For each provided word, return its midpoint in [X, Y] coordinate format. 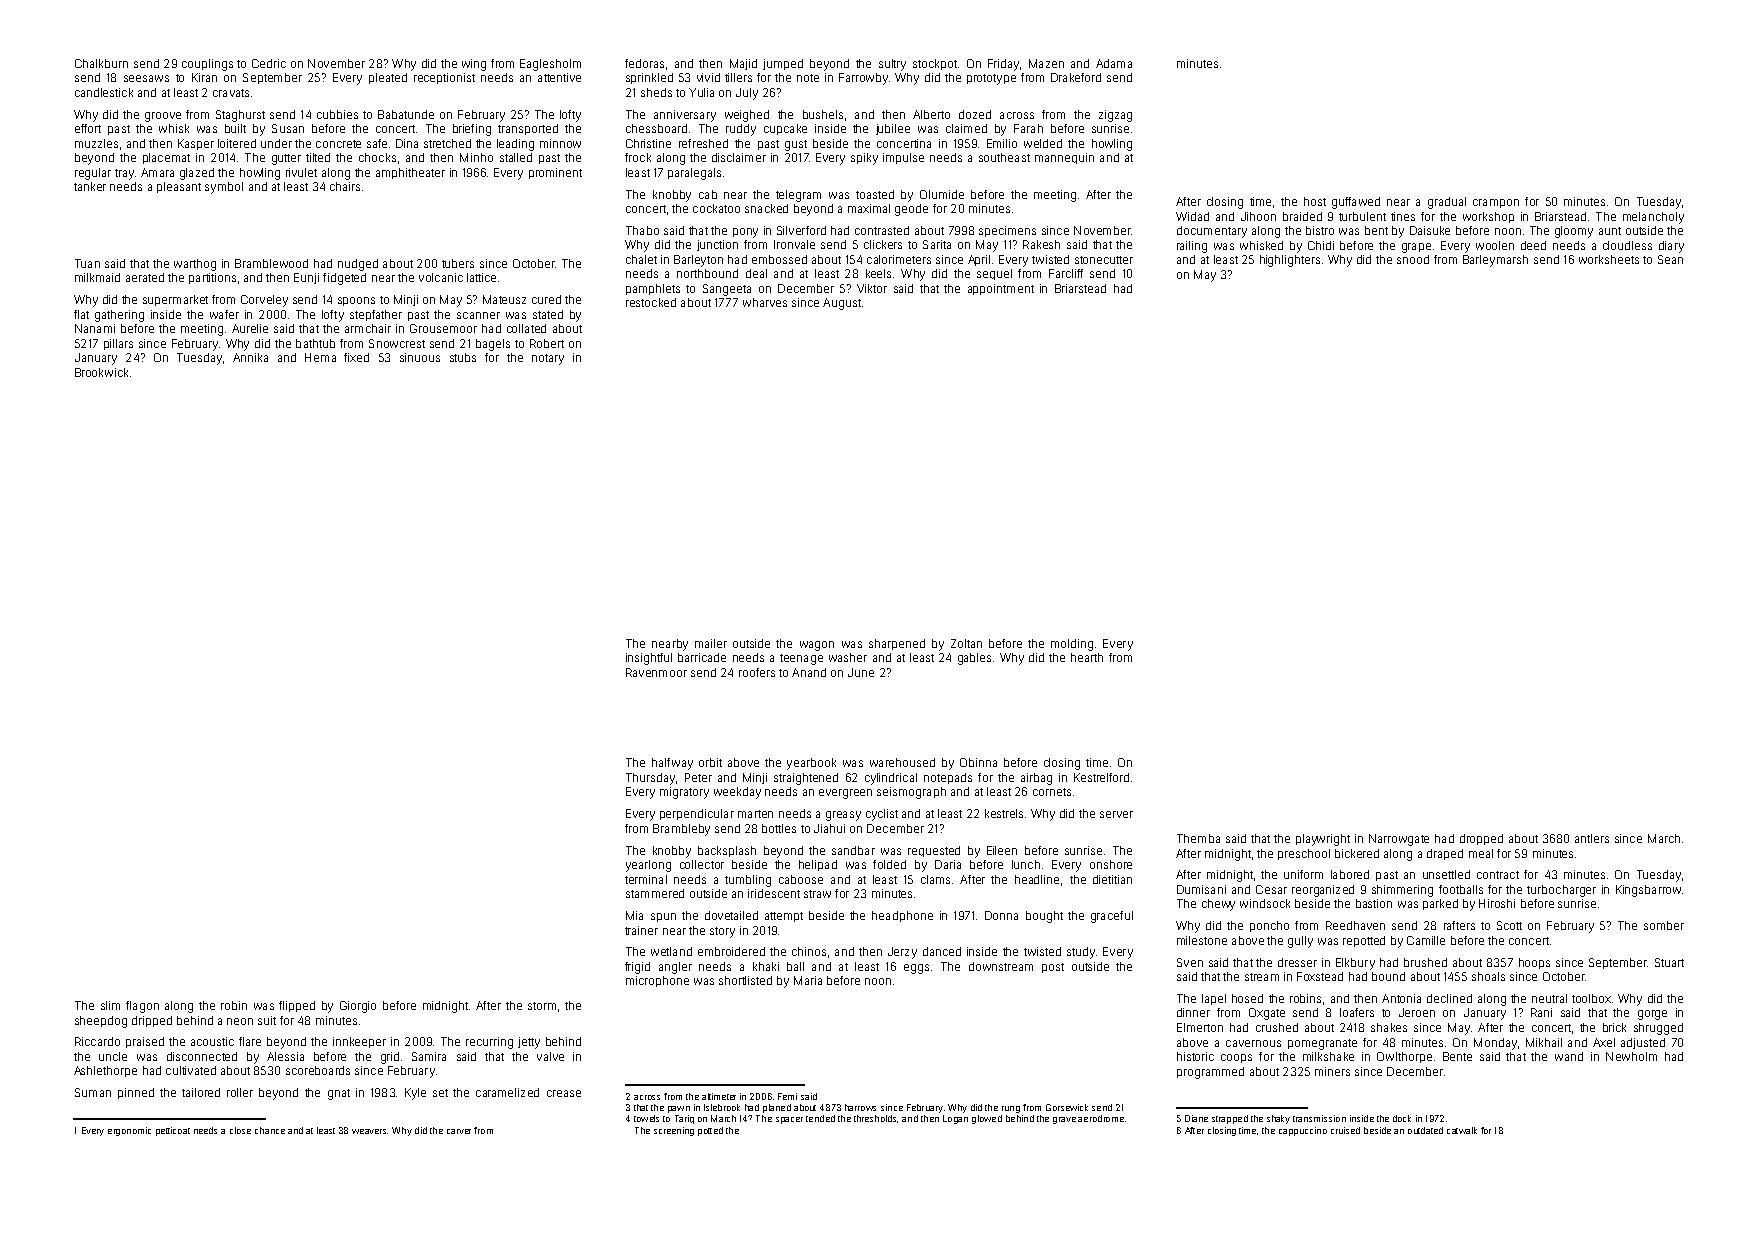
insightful [649, 659]
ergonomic [129, 1131]
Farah [1028, 128]
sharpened [897, 644]
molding [1072, 645]
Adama [1114, 63]
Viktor [872, 288]
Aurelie [250, 328]
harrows [860, 1107]
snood [1413, 259]
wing [474, 65]
